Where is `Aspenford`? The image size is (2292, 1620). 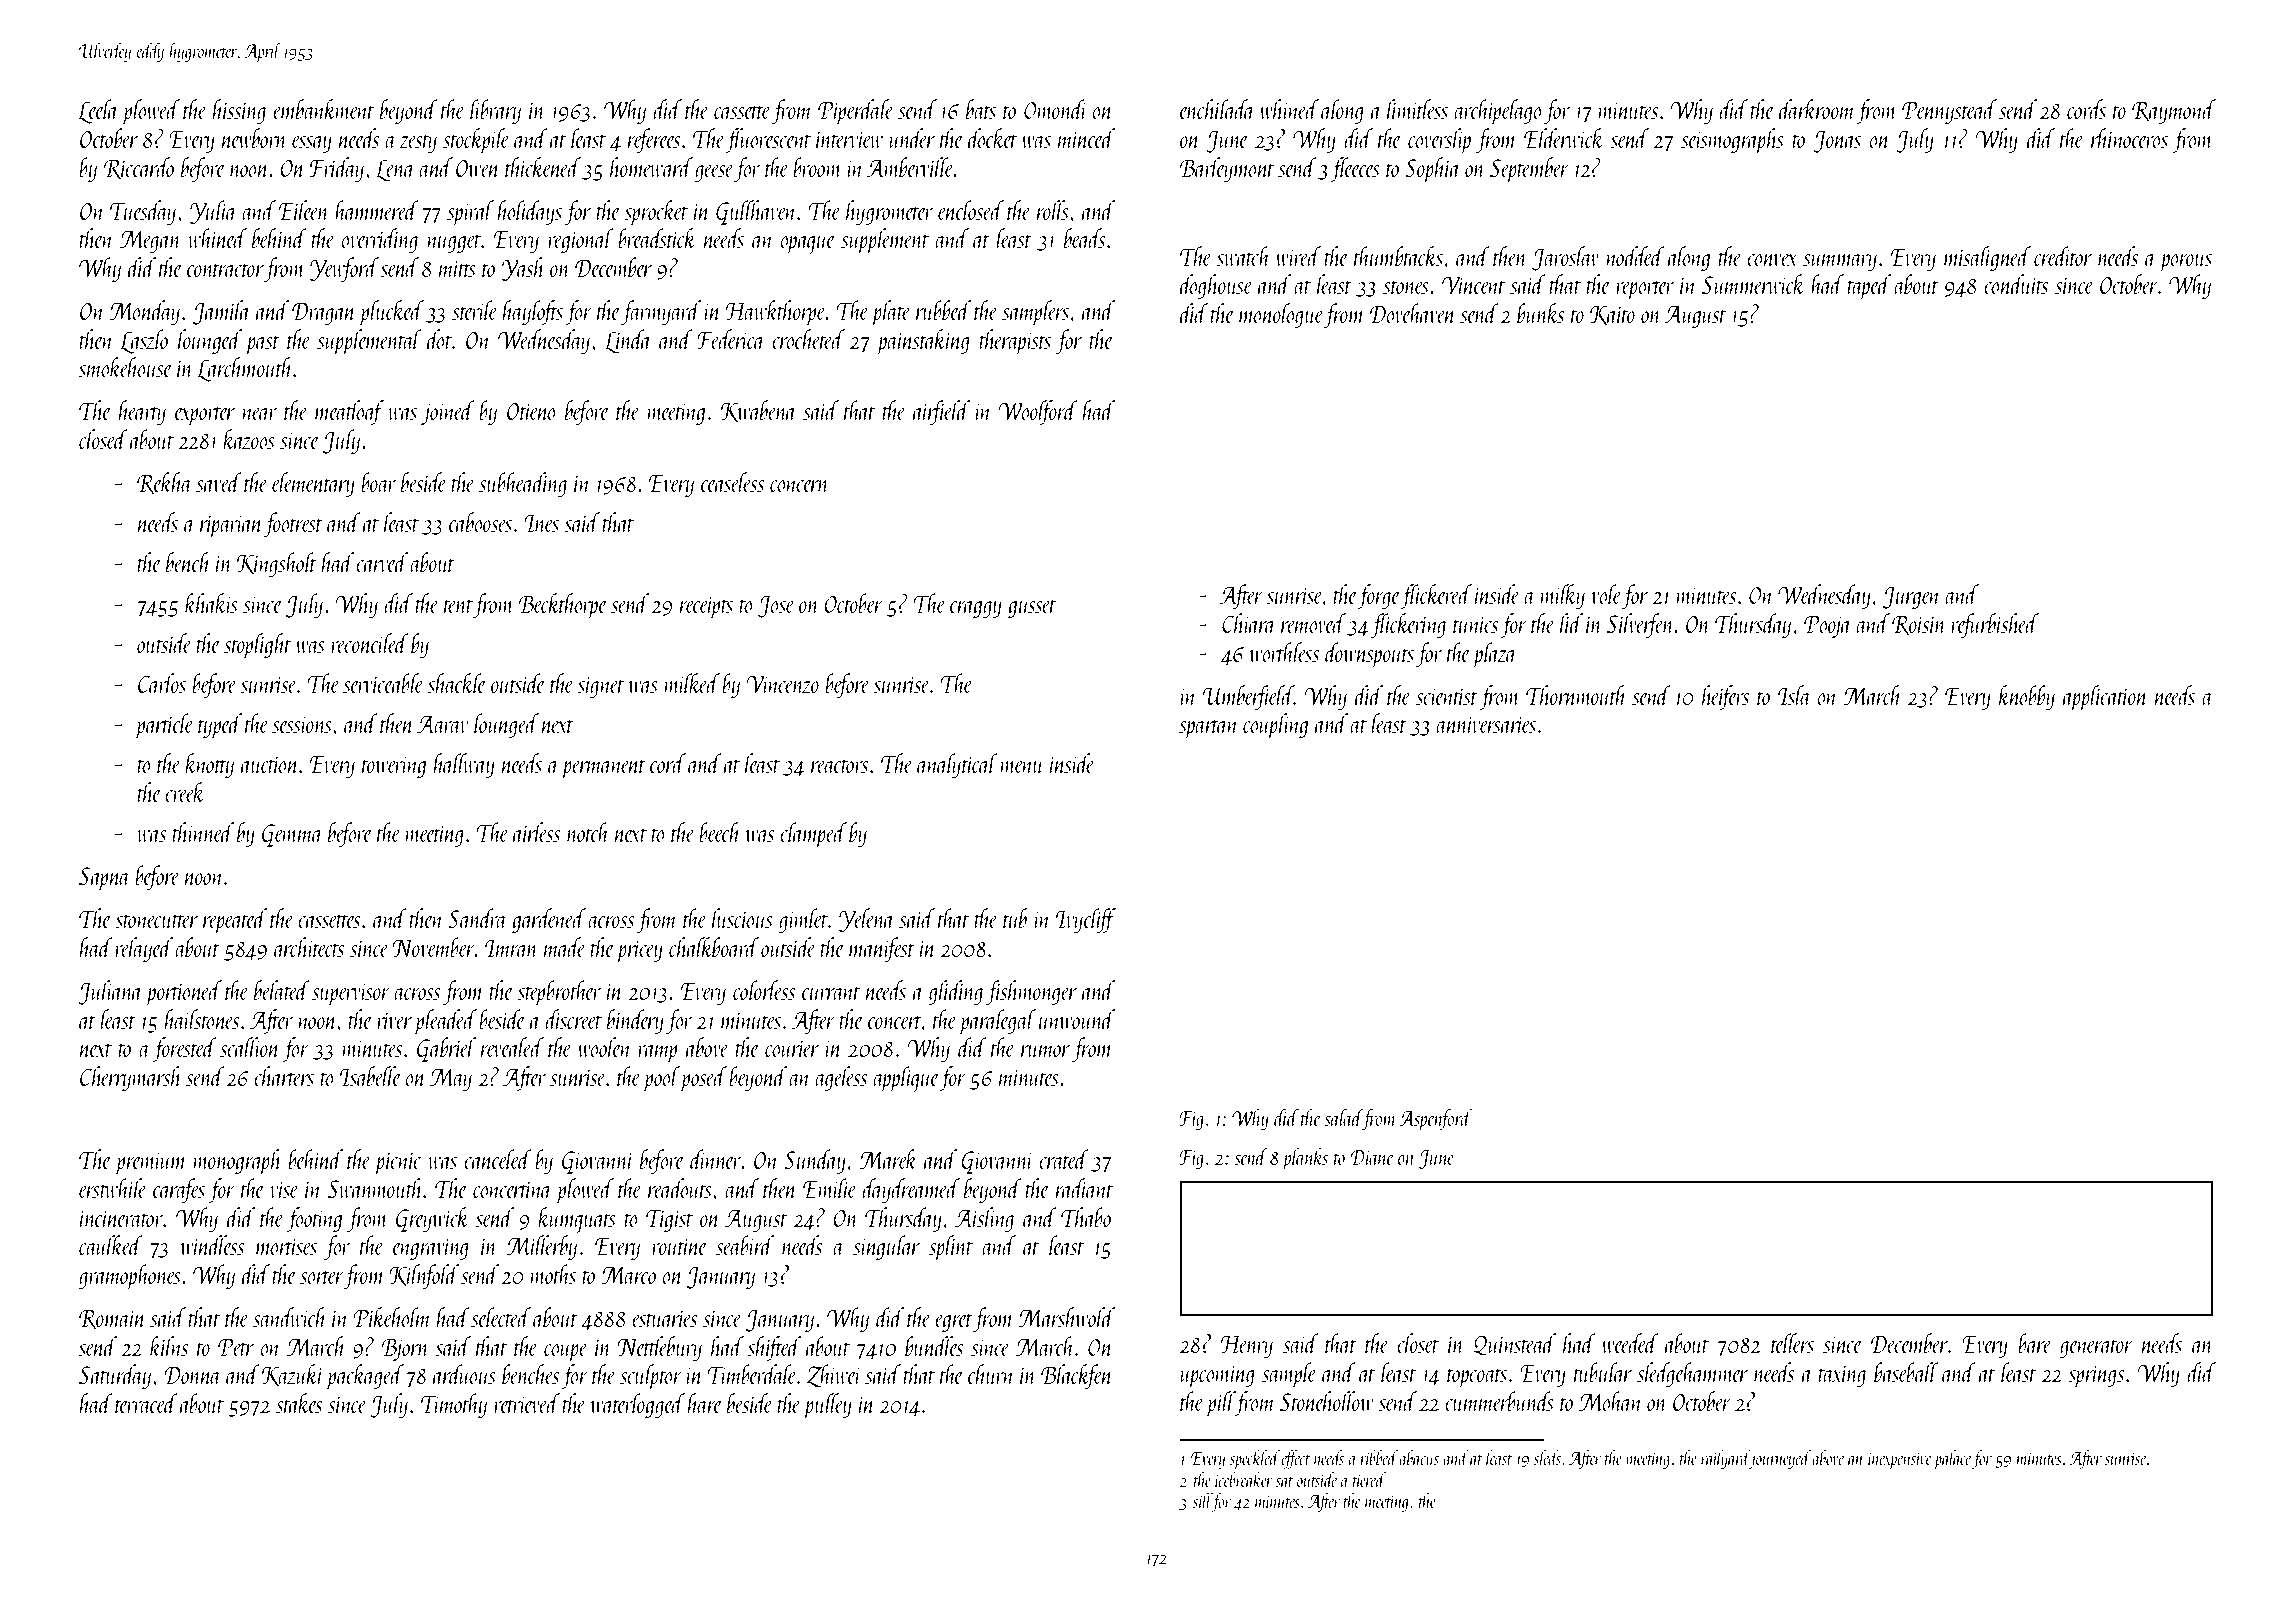 Aspenford is located at coordinates (1435, 1120).
